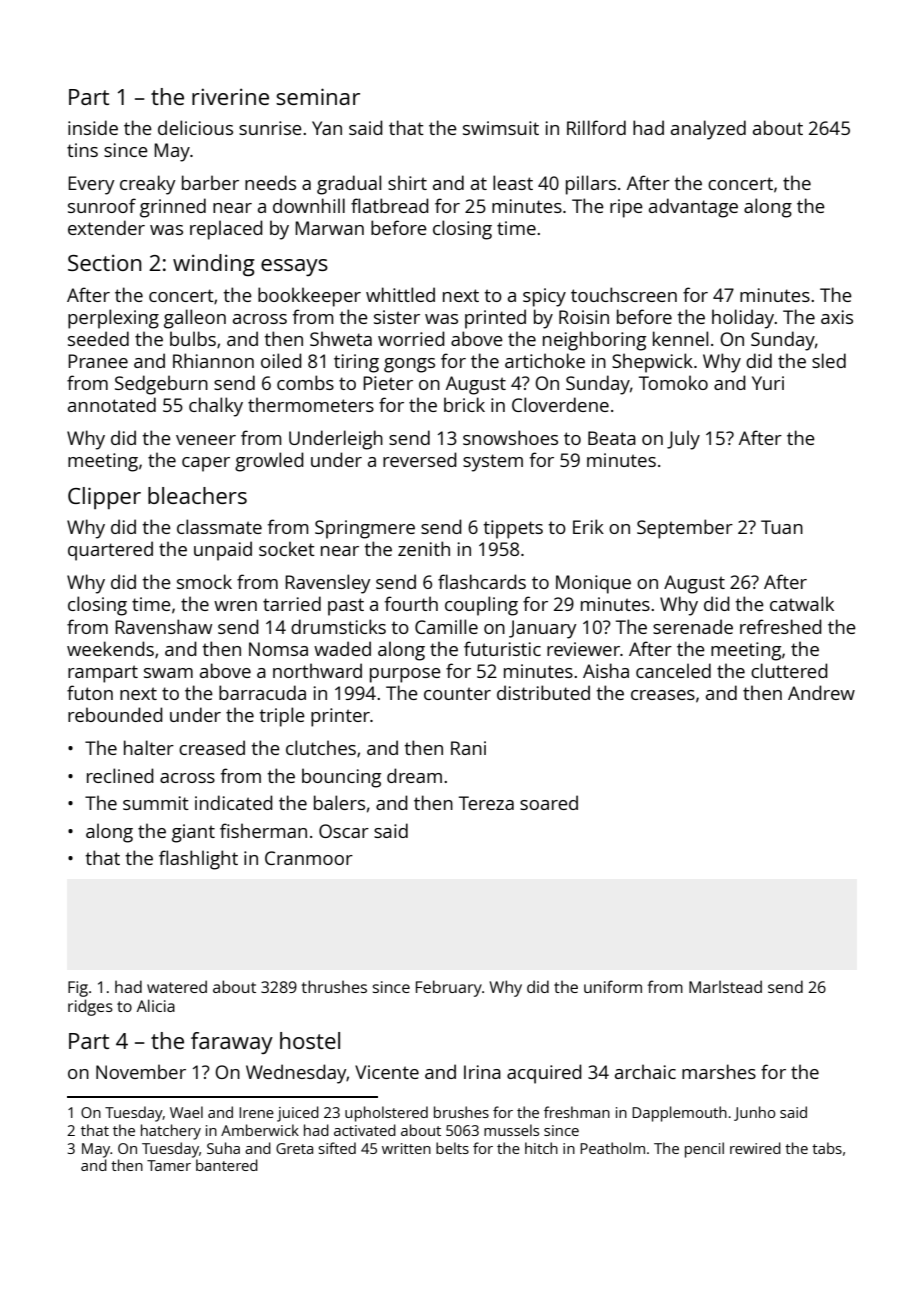 The width and height of the screenshot is (924, 1311). Describe the element at coordinates (782, 527) in the screenshot. I see `Tuan` at that location.
